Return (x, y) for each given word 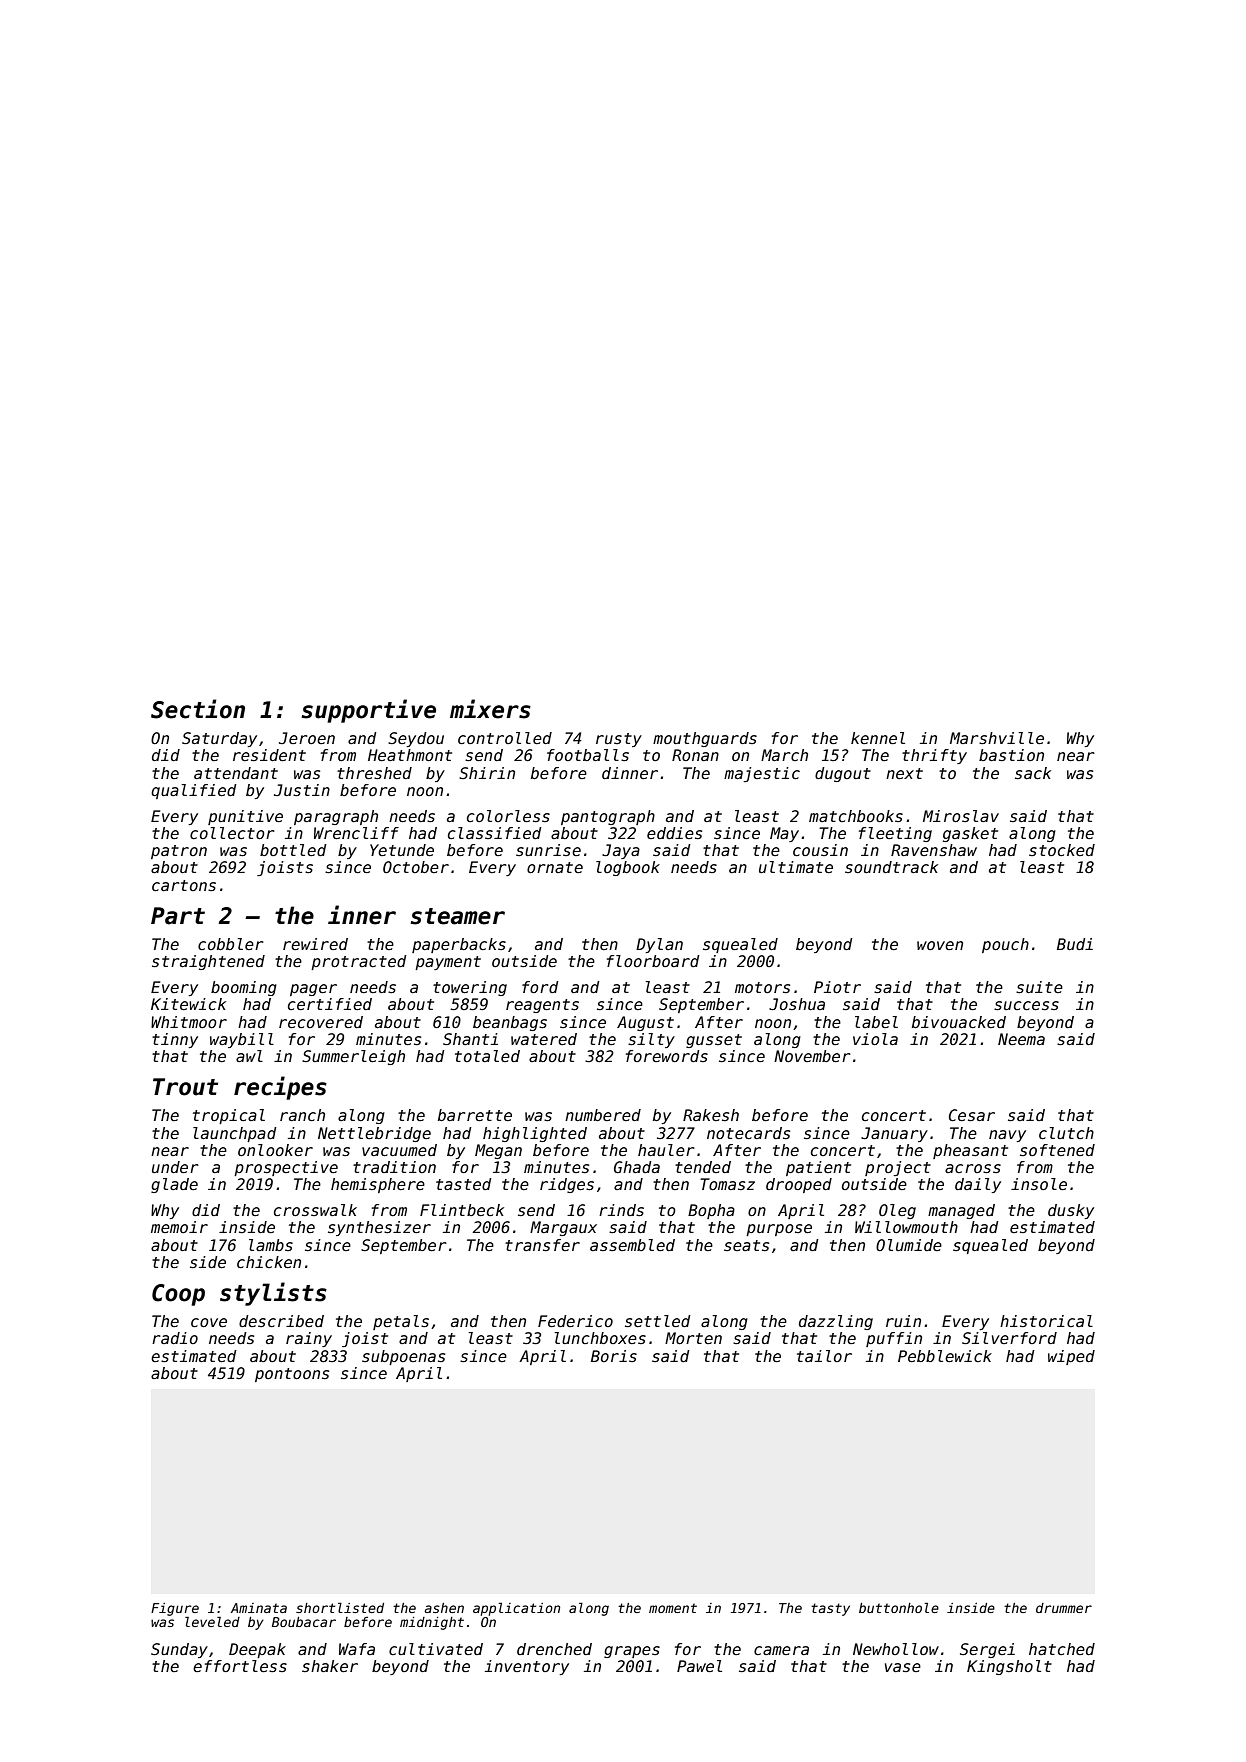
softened (1057, 1150)
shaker (330, 1666)
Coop (178, 1295)
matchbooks (856, 816)
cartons (184, 886)
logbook (628, 868)
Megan (498, 1151)
